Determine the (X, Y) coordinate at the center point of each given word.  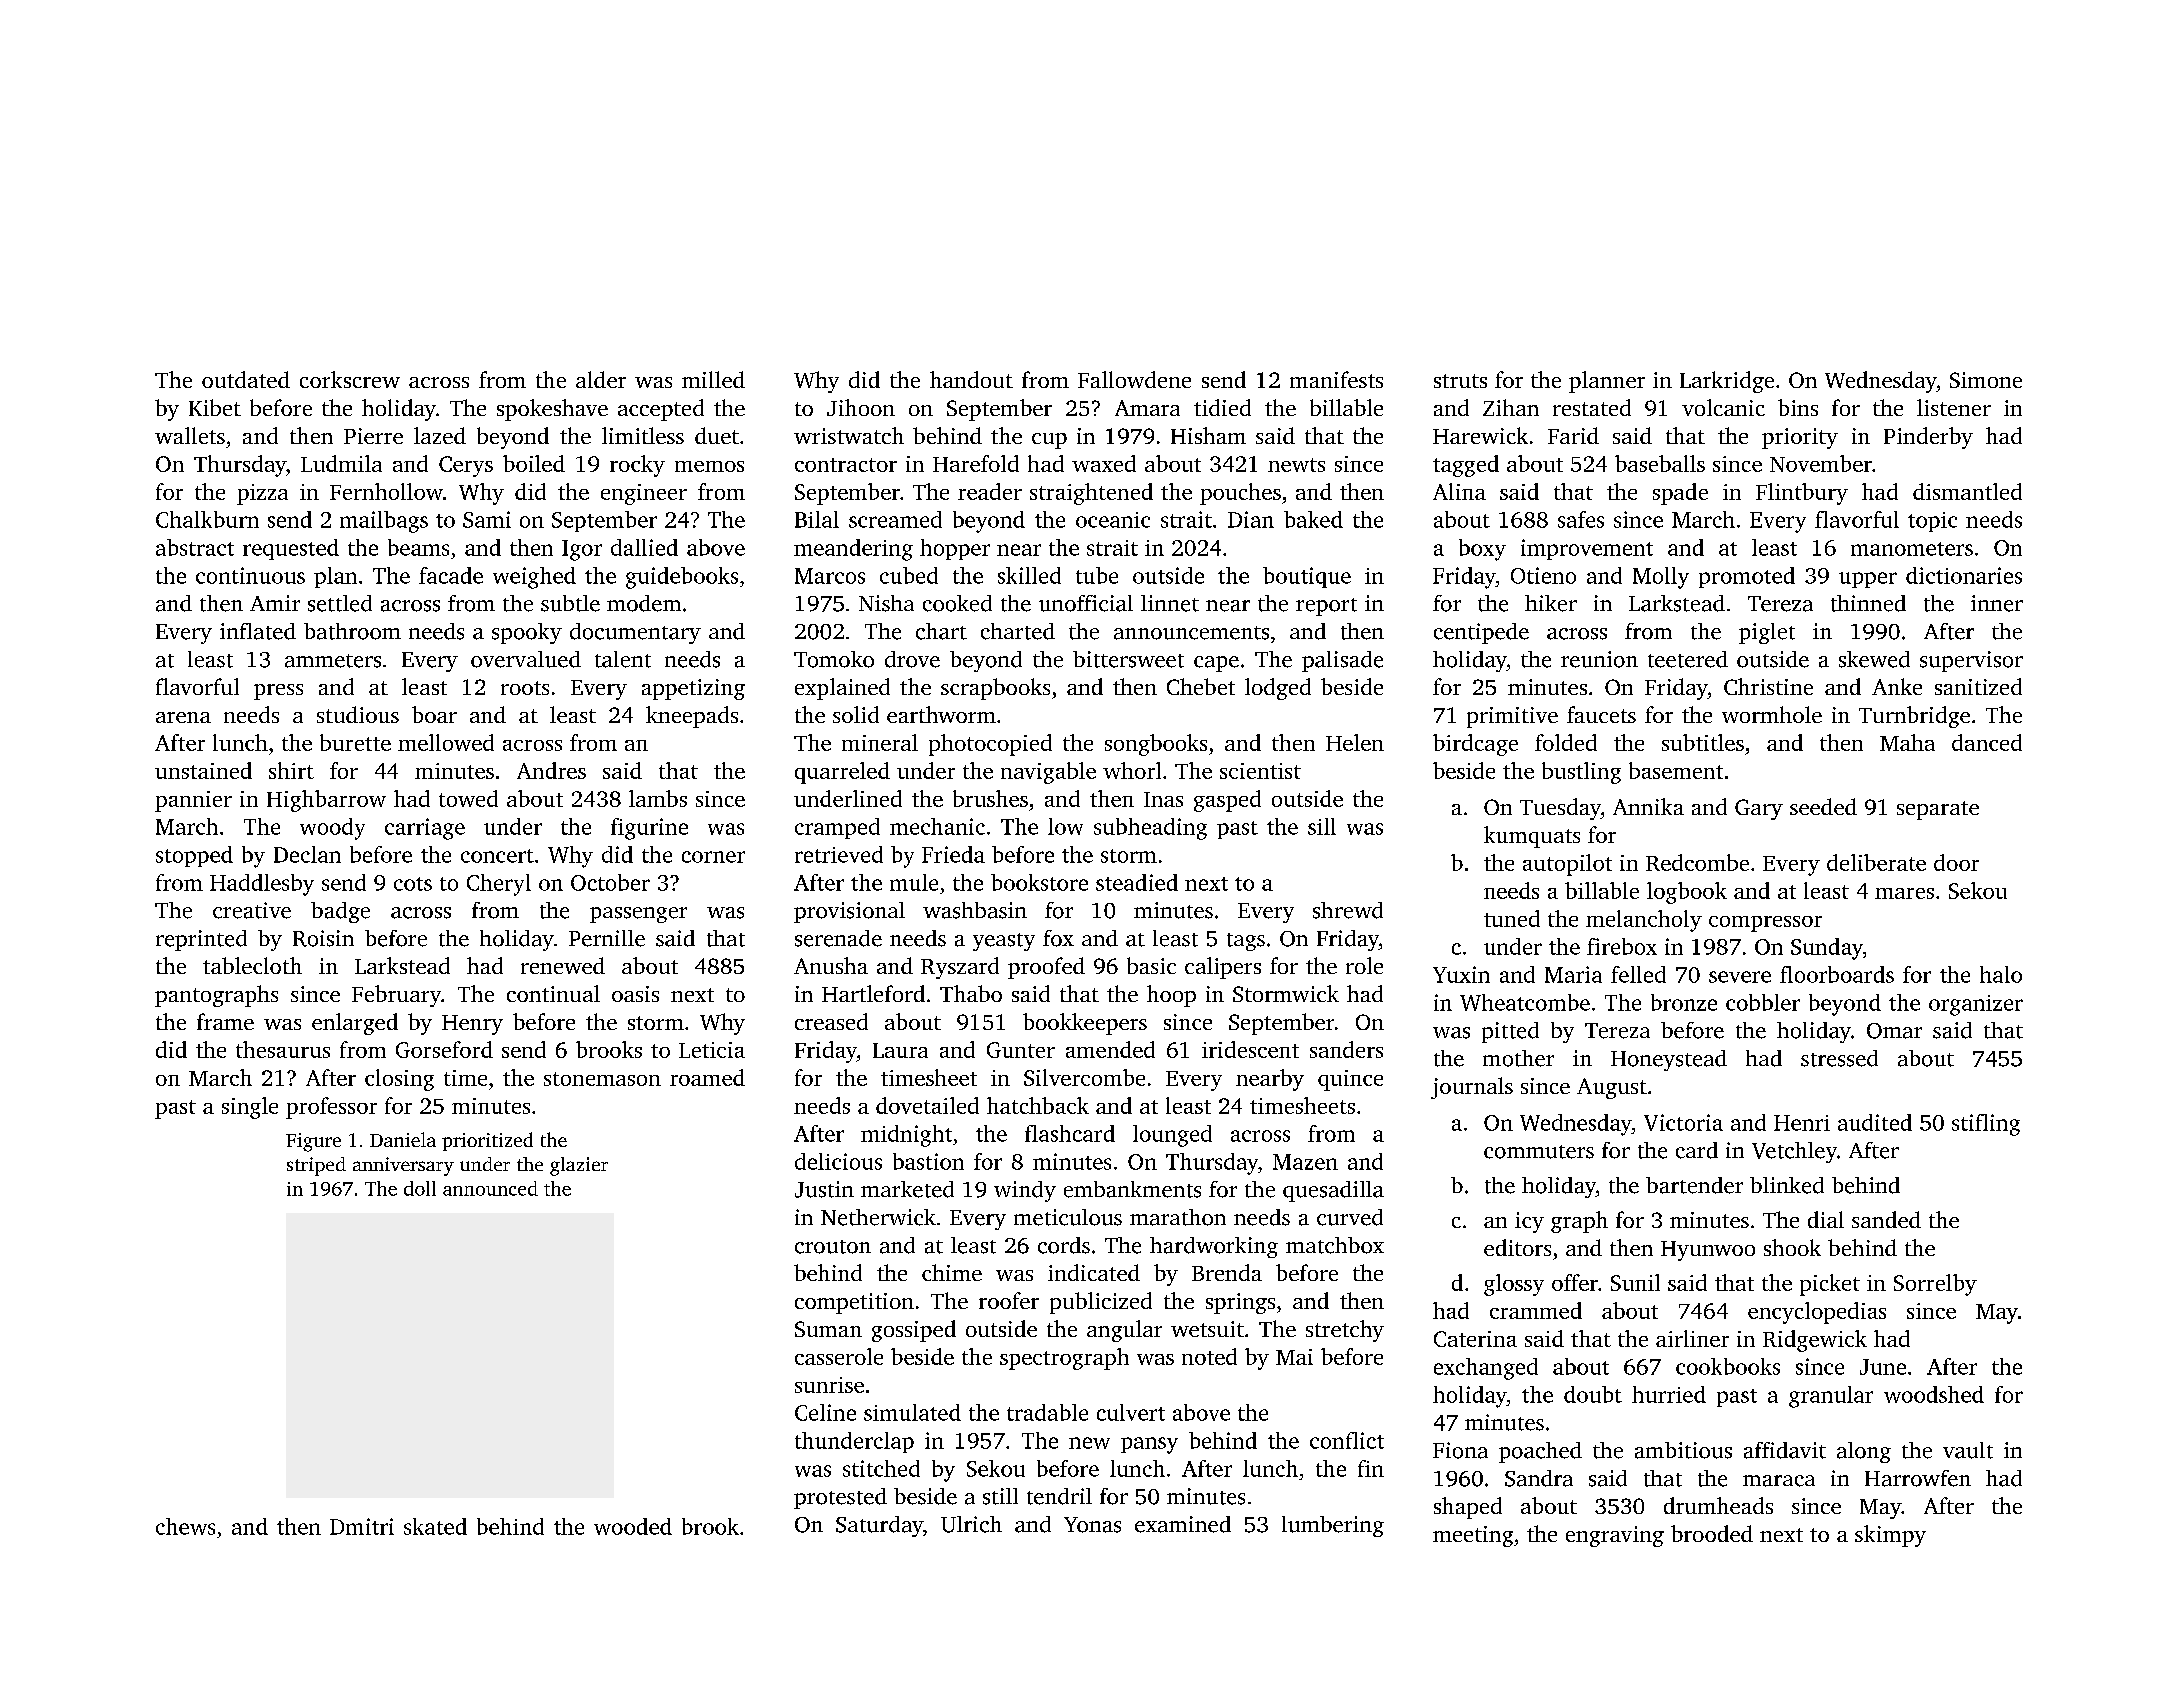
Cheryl (499, 885)
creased (831, 1021)
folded (1566, 742)
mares (1904, 893)
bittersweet (1128, 659)
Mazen (1305, 1162)
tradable (1047, 1412)
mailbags (384, 522)
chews (185, 1526)
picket (1830, 1285)
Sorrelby (1935, 1285)
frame (225, 1021)
